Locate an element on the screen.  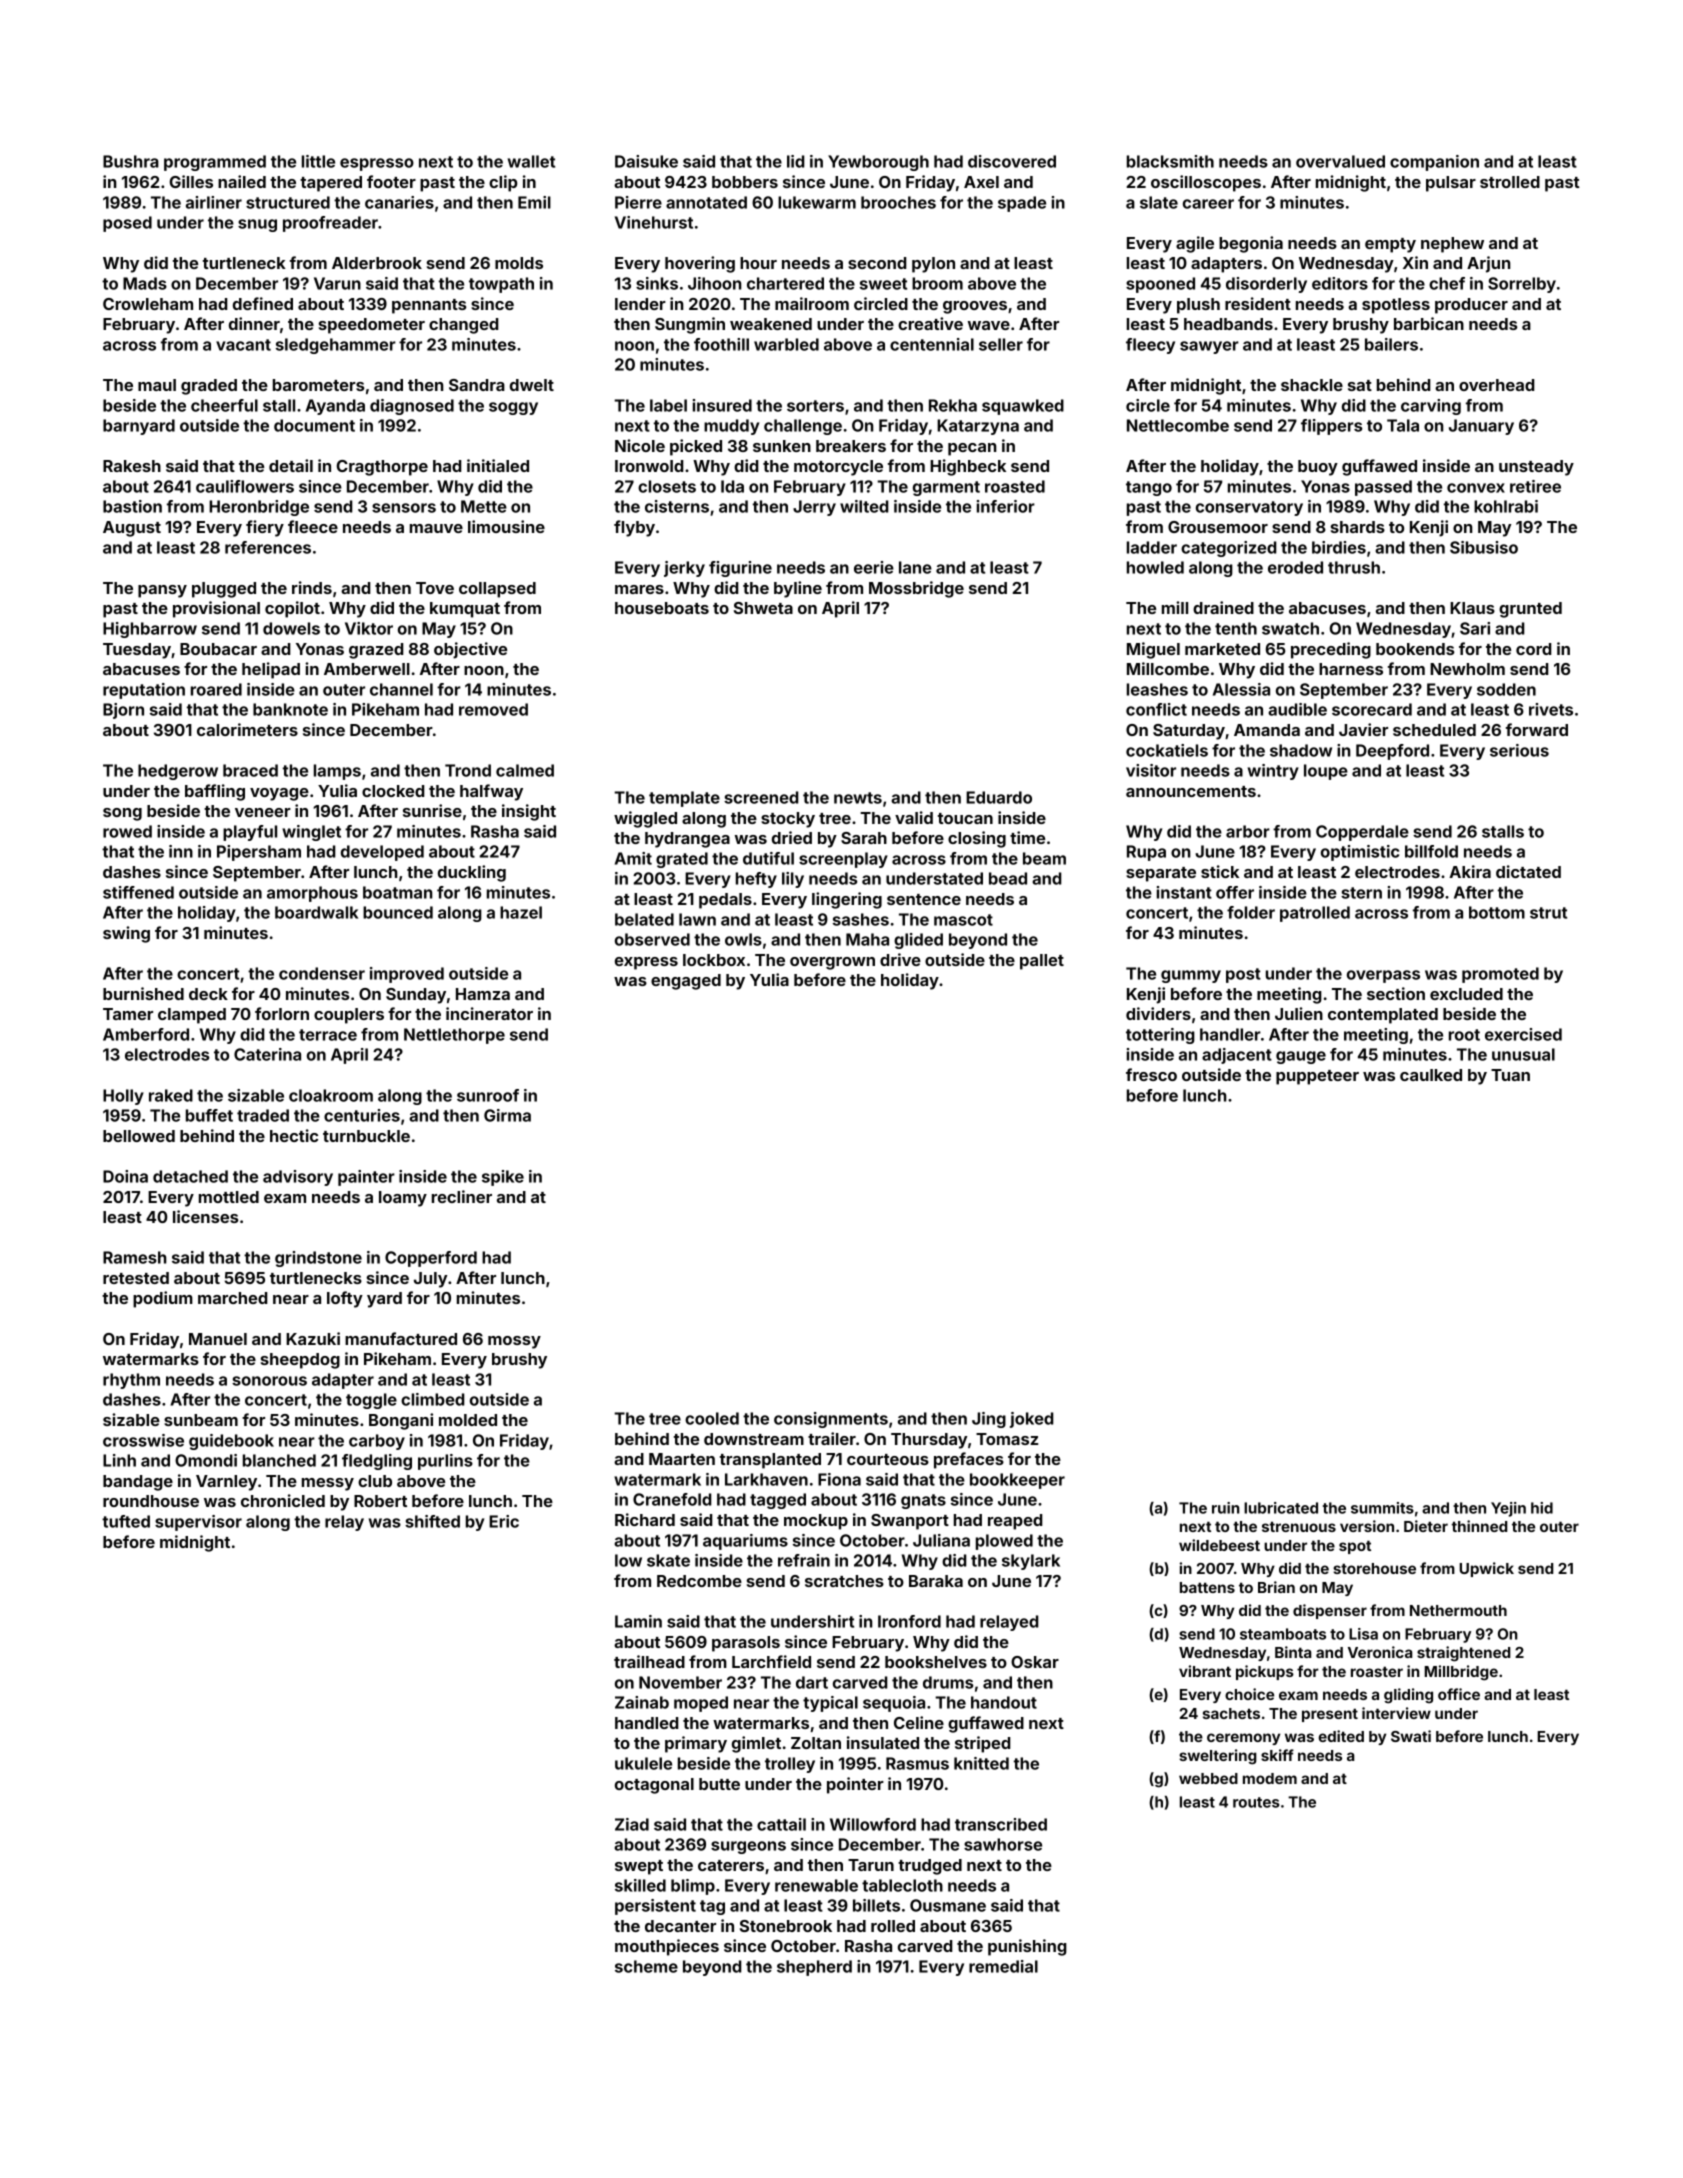
stiffened is located at coordinates (138, 892).
